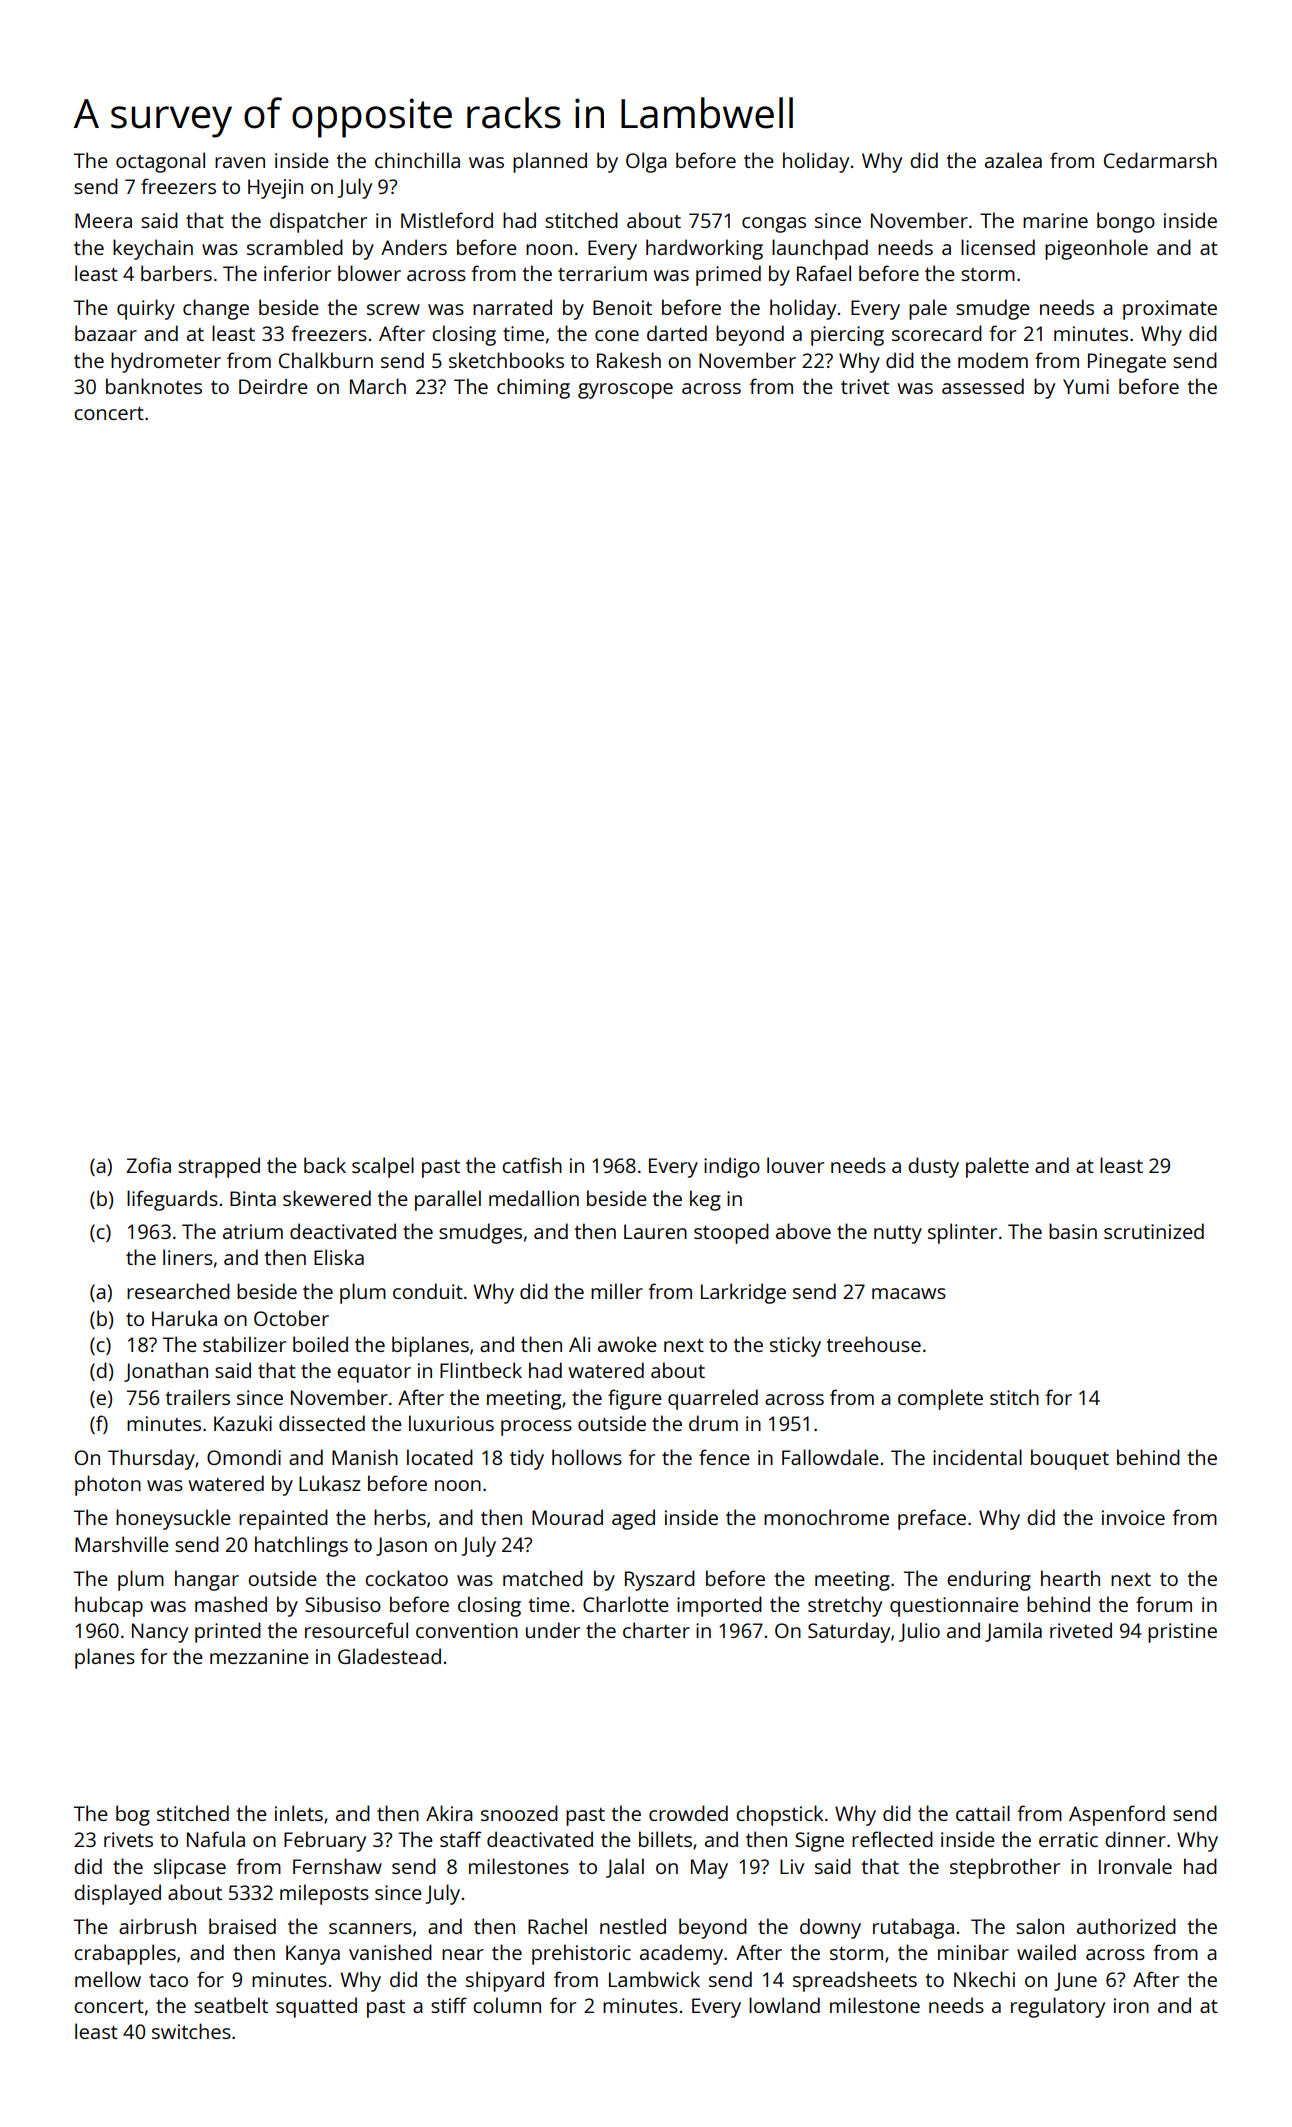  What do you see at coordinates (865, 386) in the document?
I see `trivet` at bounding box center [865, 386].
